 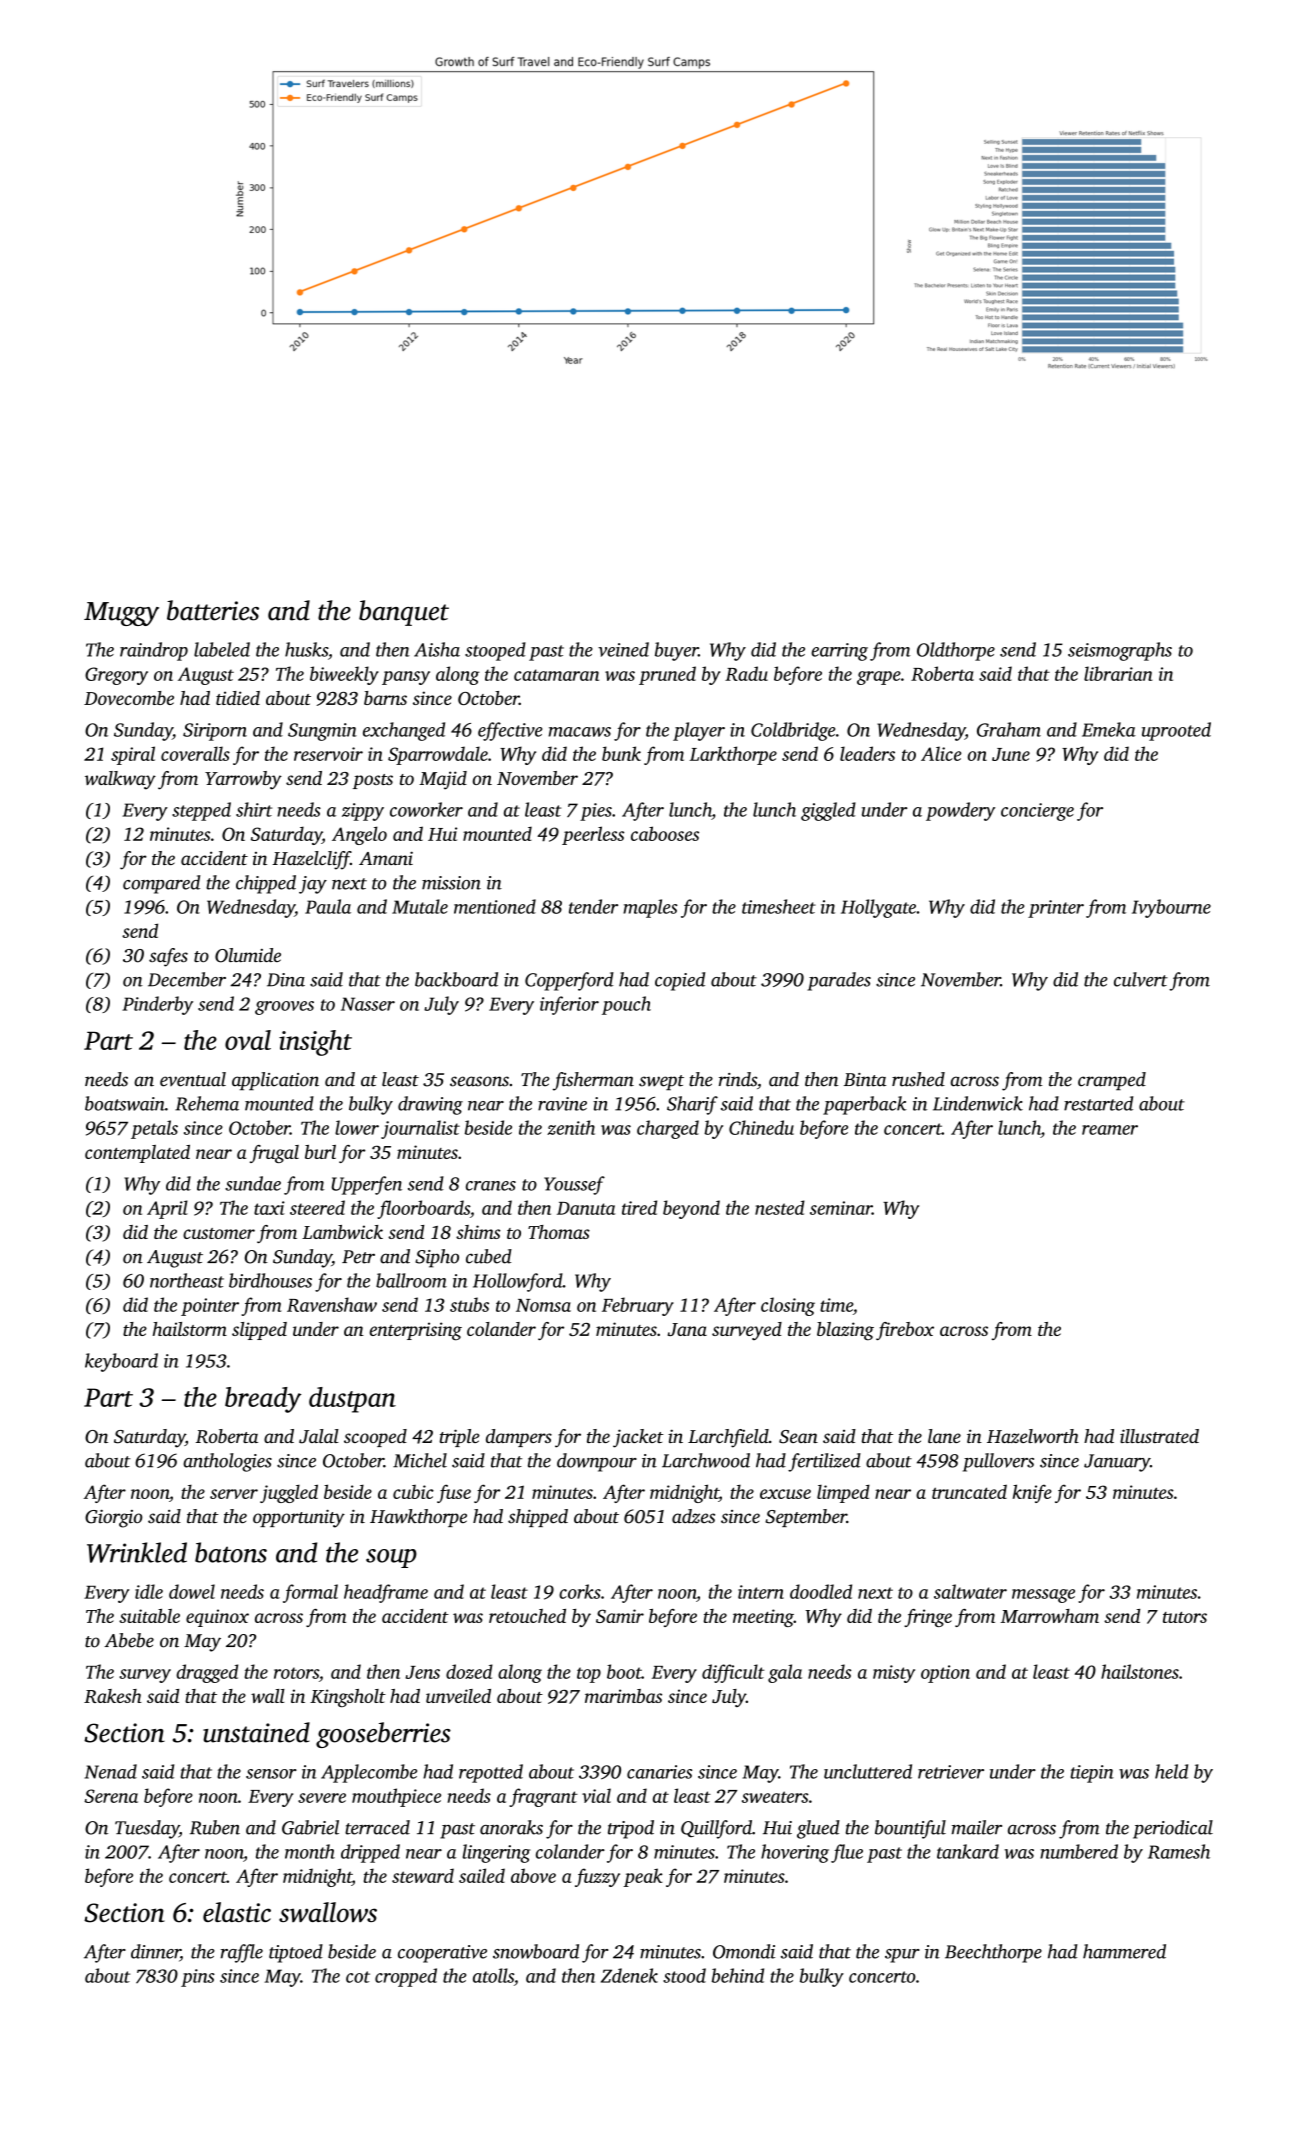 What do you see at coordinates (201, 811) in the screenshot?
I see `stepped` at bounding box center [201, 811].
